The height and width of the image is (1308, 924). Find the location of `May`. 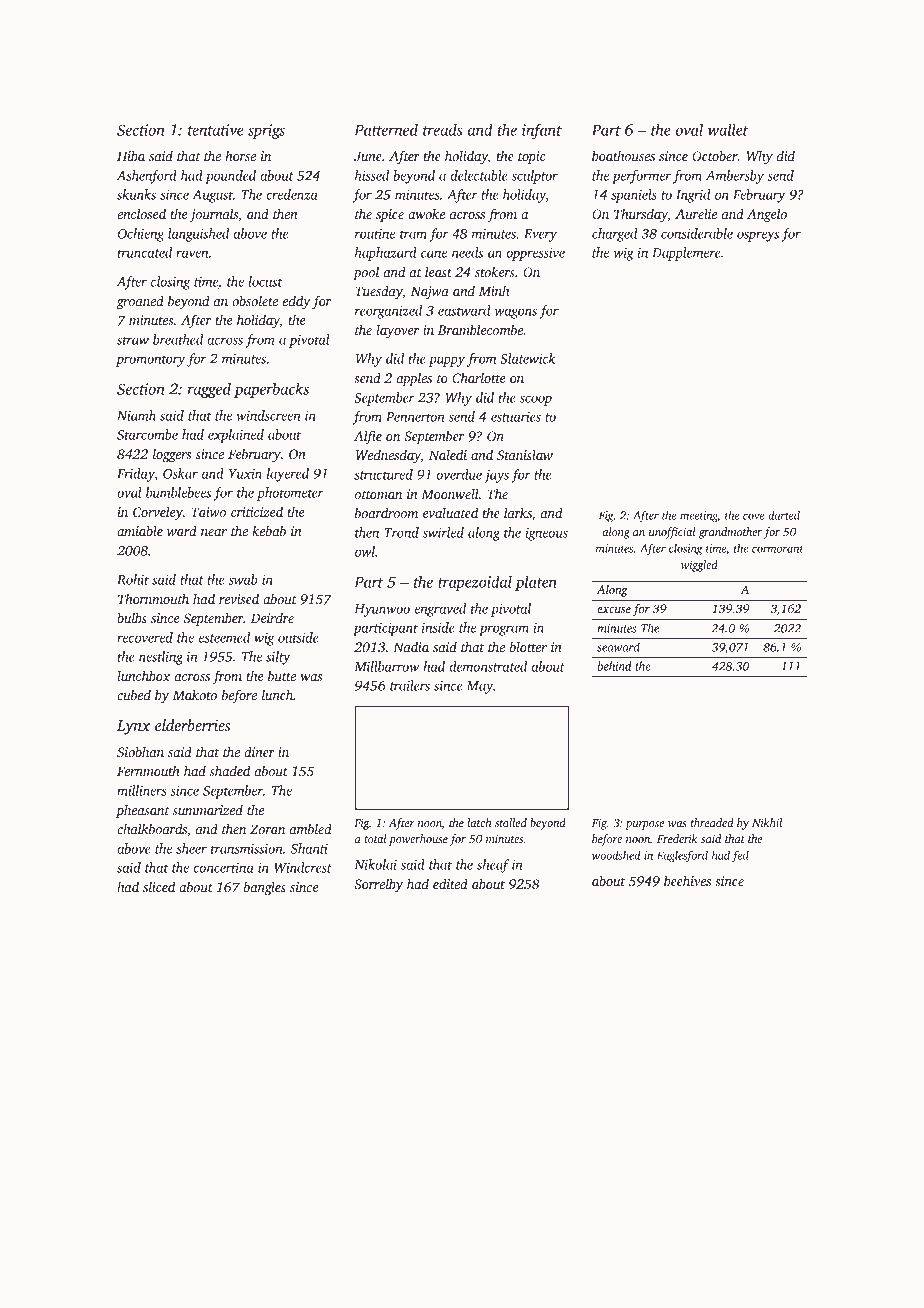

May is located at coordinates (479, 687).
